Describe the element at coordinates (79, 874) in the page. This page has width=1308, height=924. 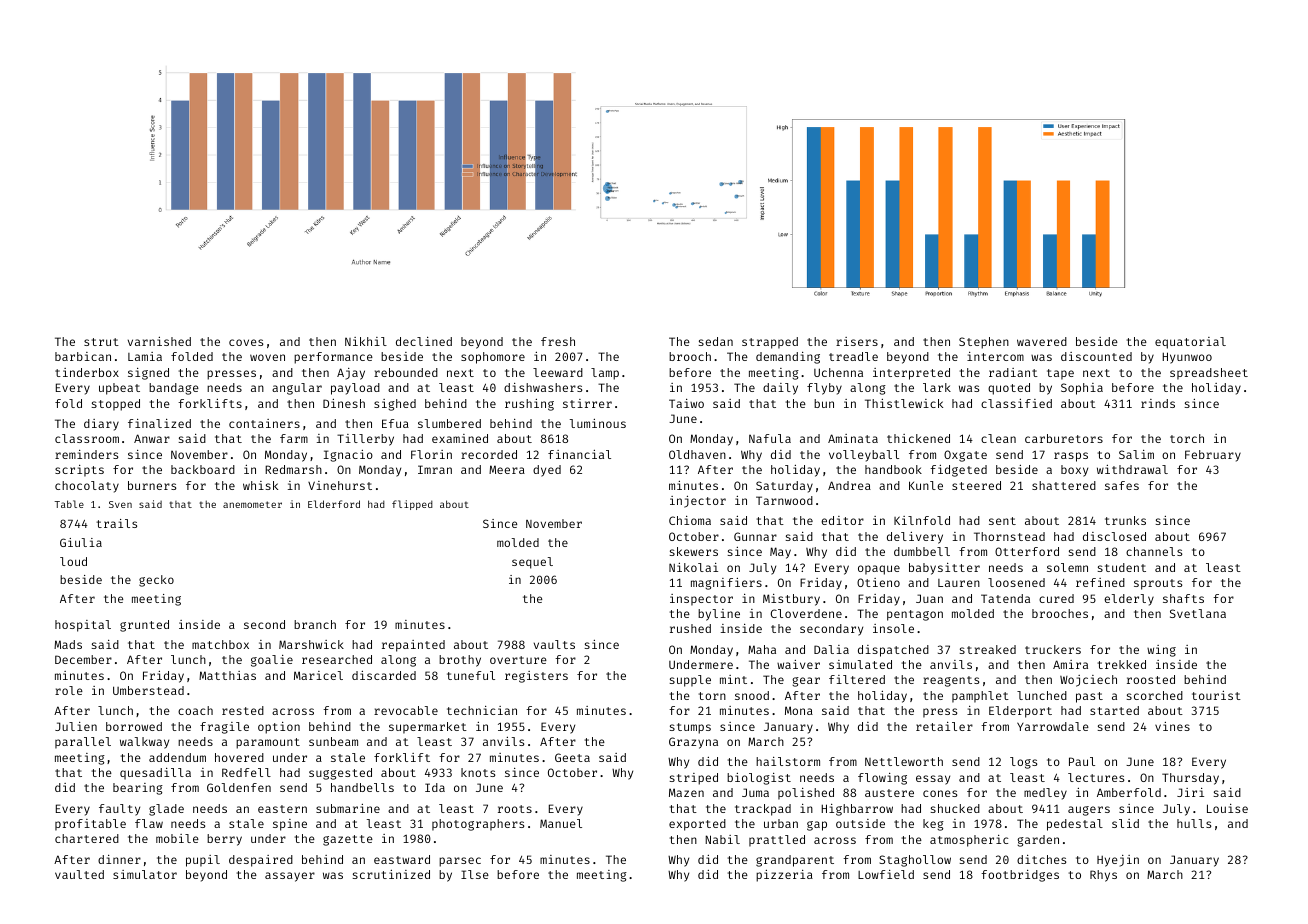
I see `vaulted` at that location.
